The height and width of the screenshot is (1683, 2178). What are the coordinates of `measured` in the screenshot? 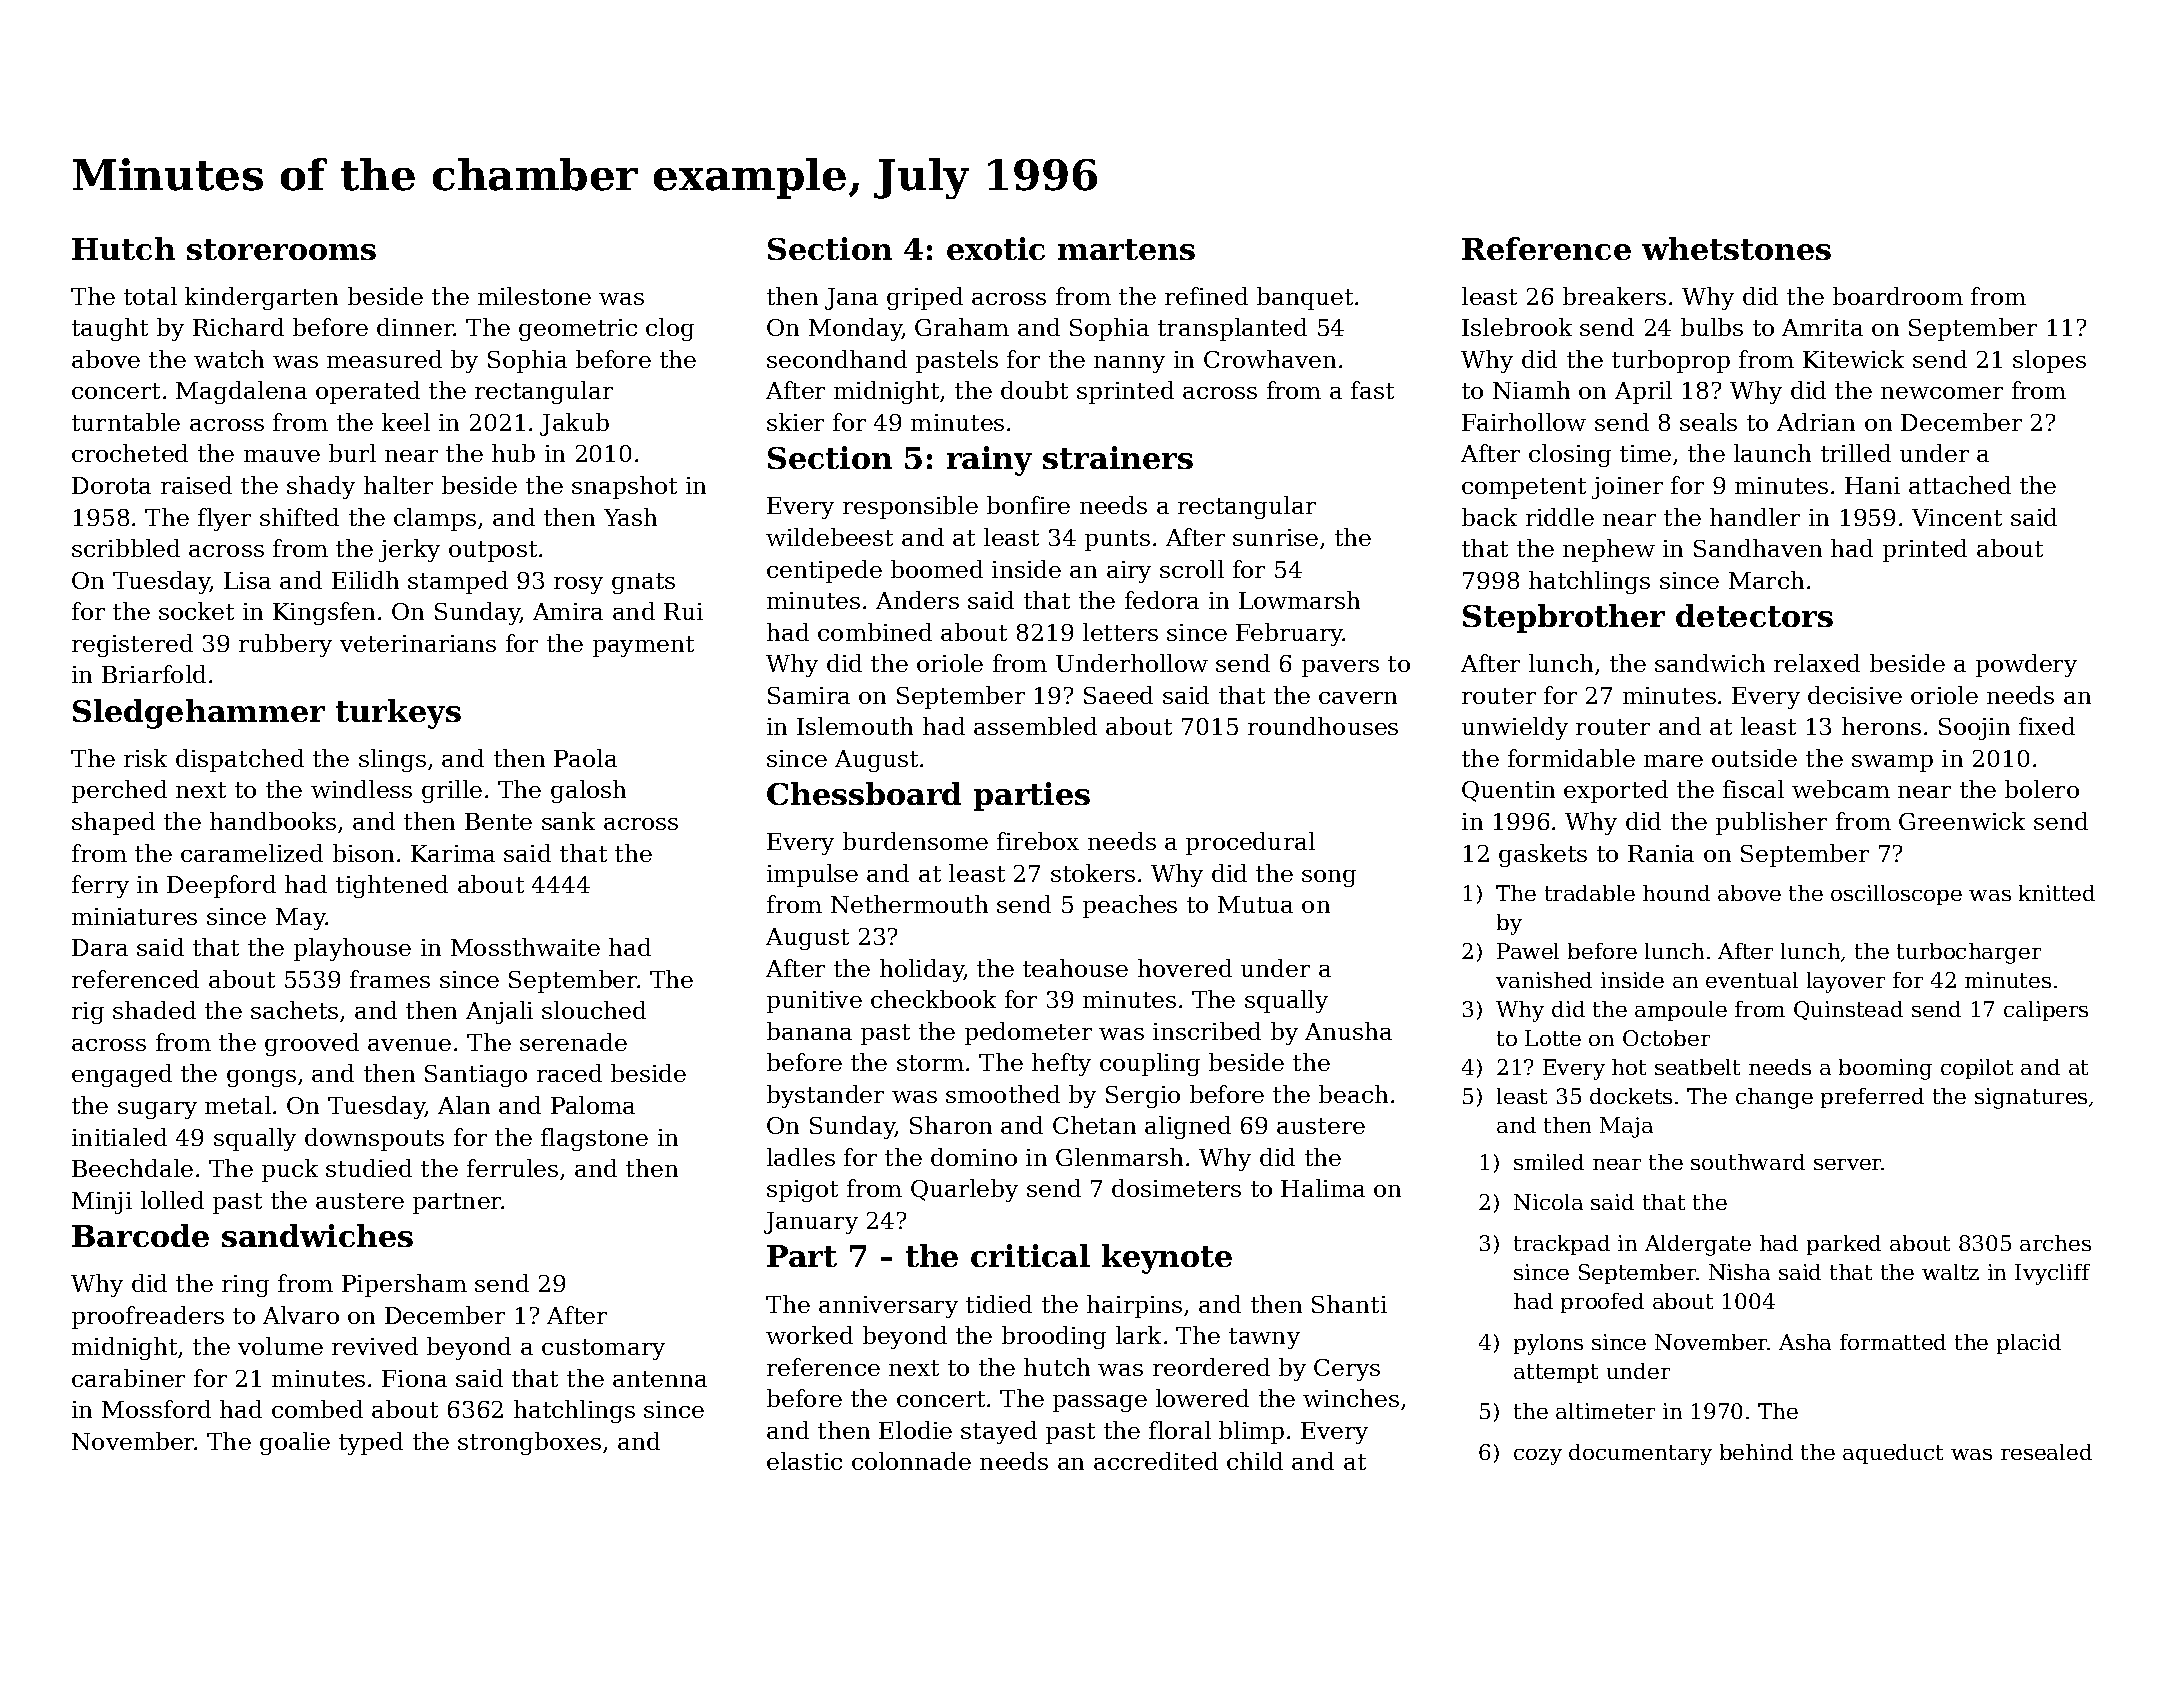 It's located at (384, 359).
